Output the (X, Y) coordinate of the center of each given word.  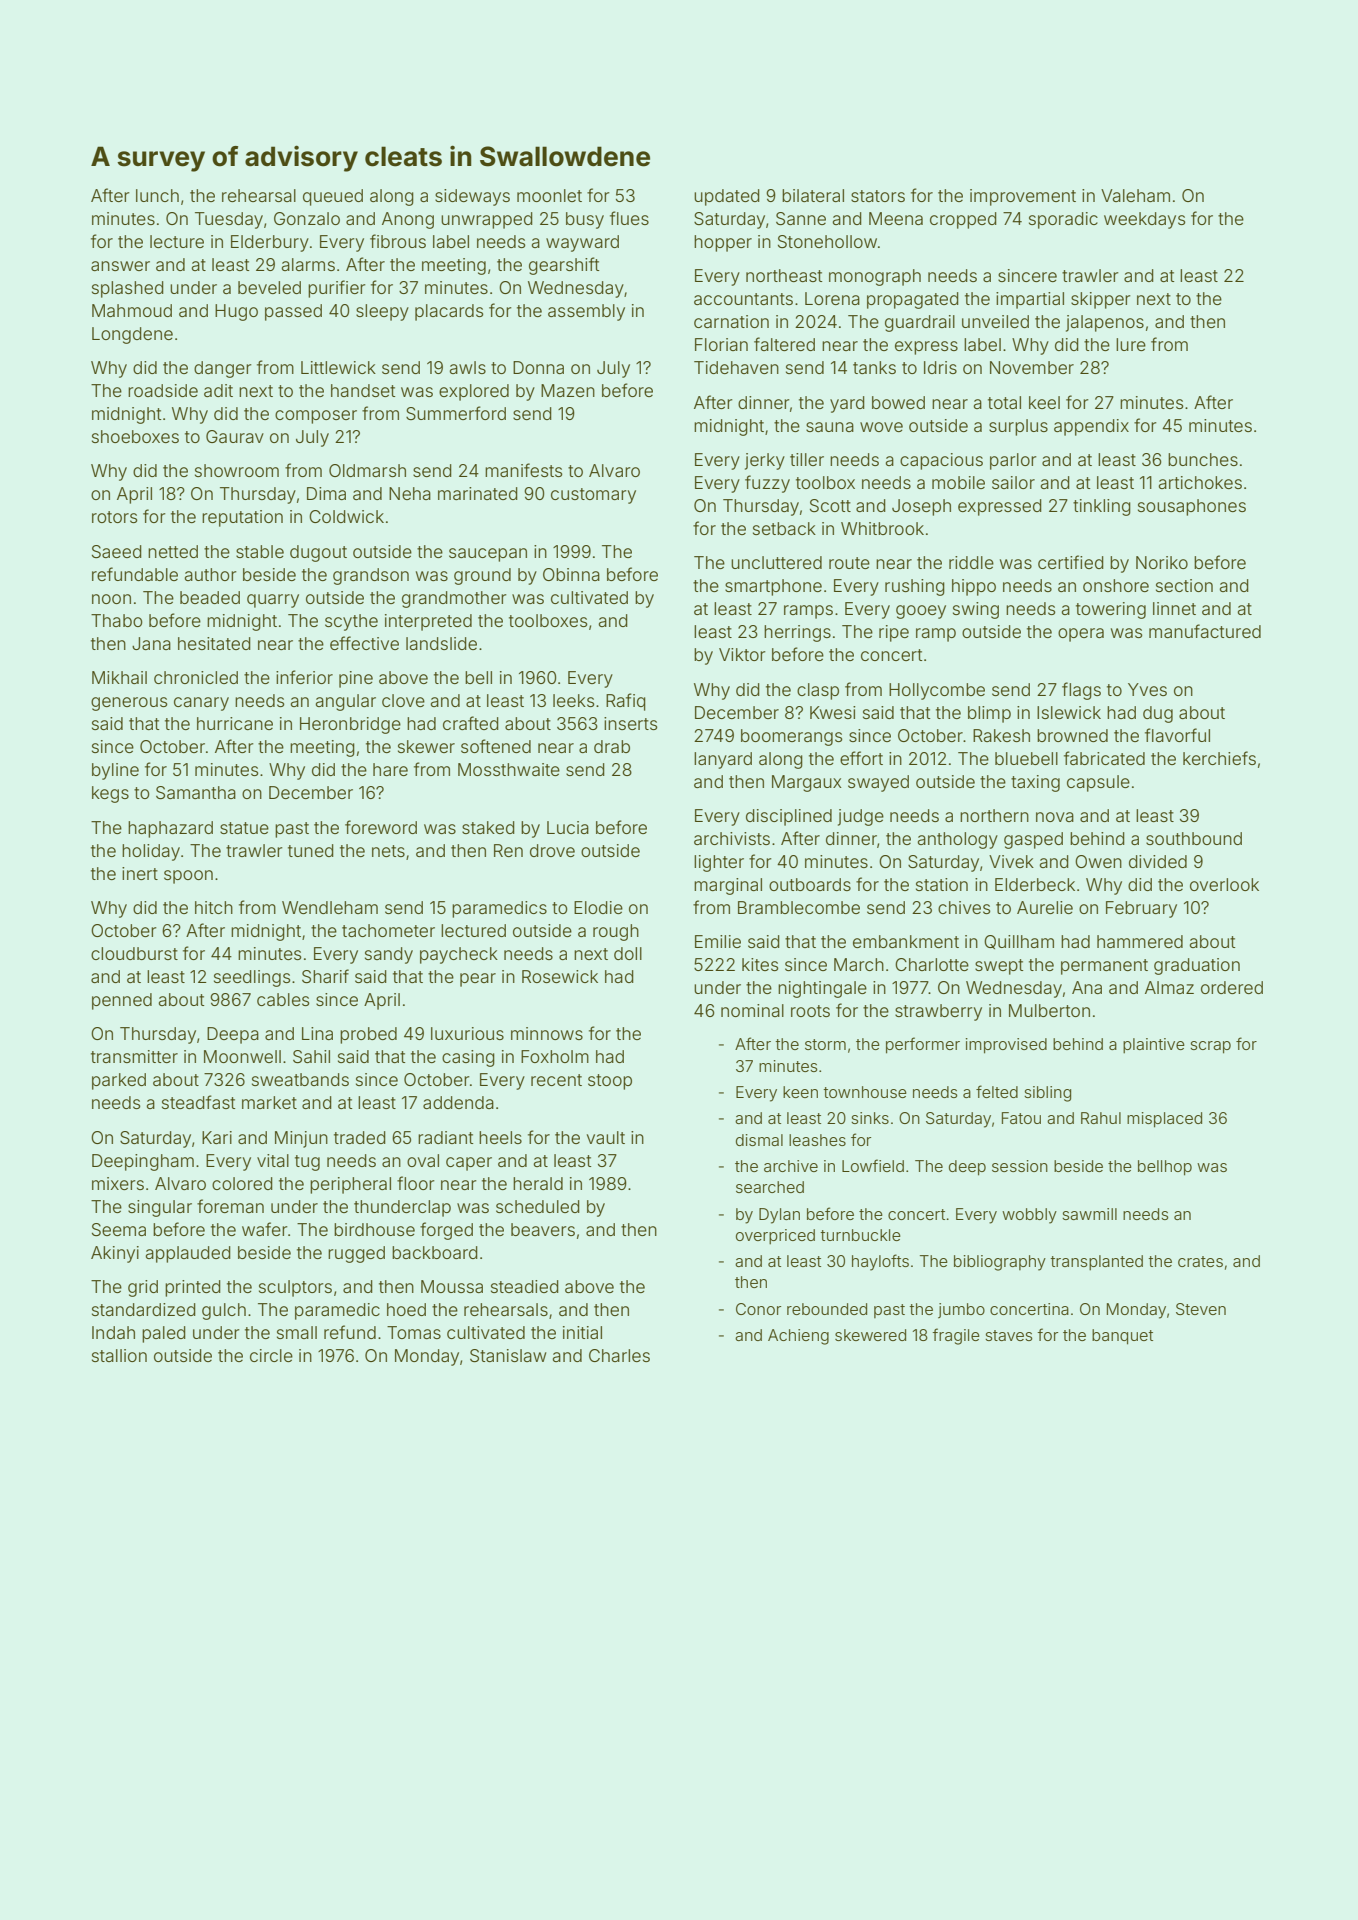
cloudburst (134, 953)
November (1032, 367)
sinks (870, 1118)
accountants (743, 299)
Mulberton (1049, 1010)
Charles (619, 1355)
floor (416, 1183)
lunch (157, 195)
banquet (1122, 1337)
